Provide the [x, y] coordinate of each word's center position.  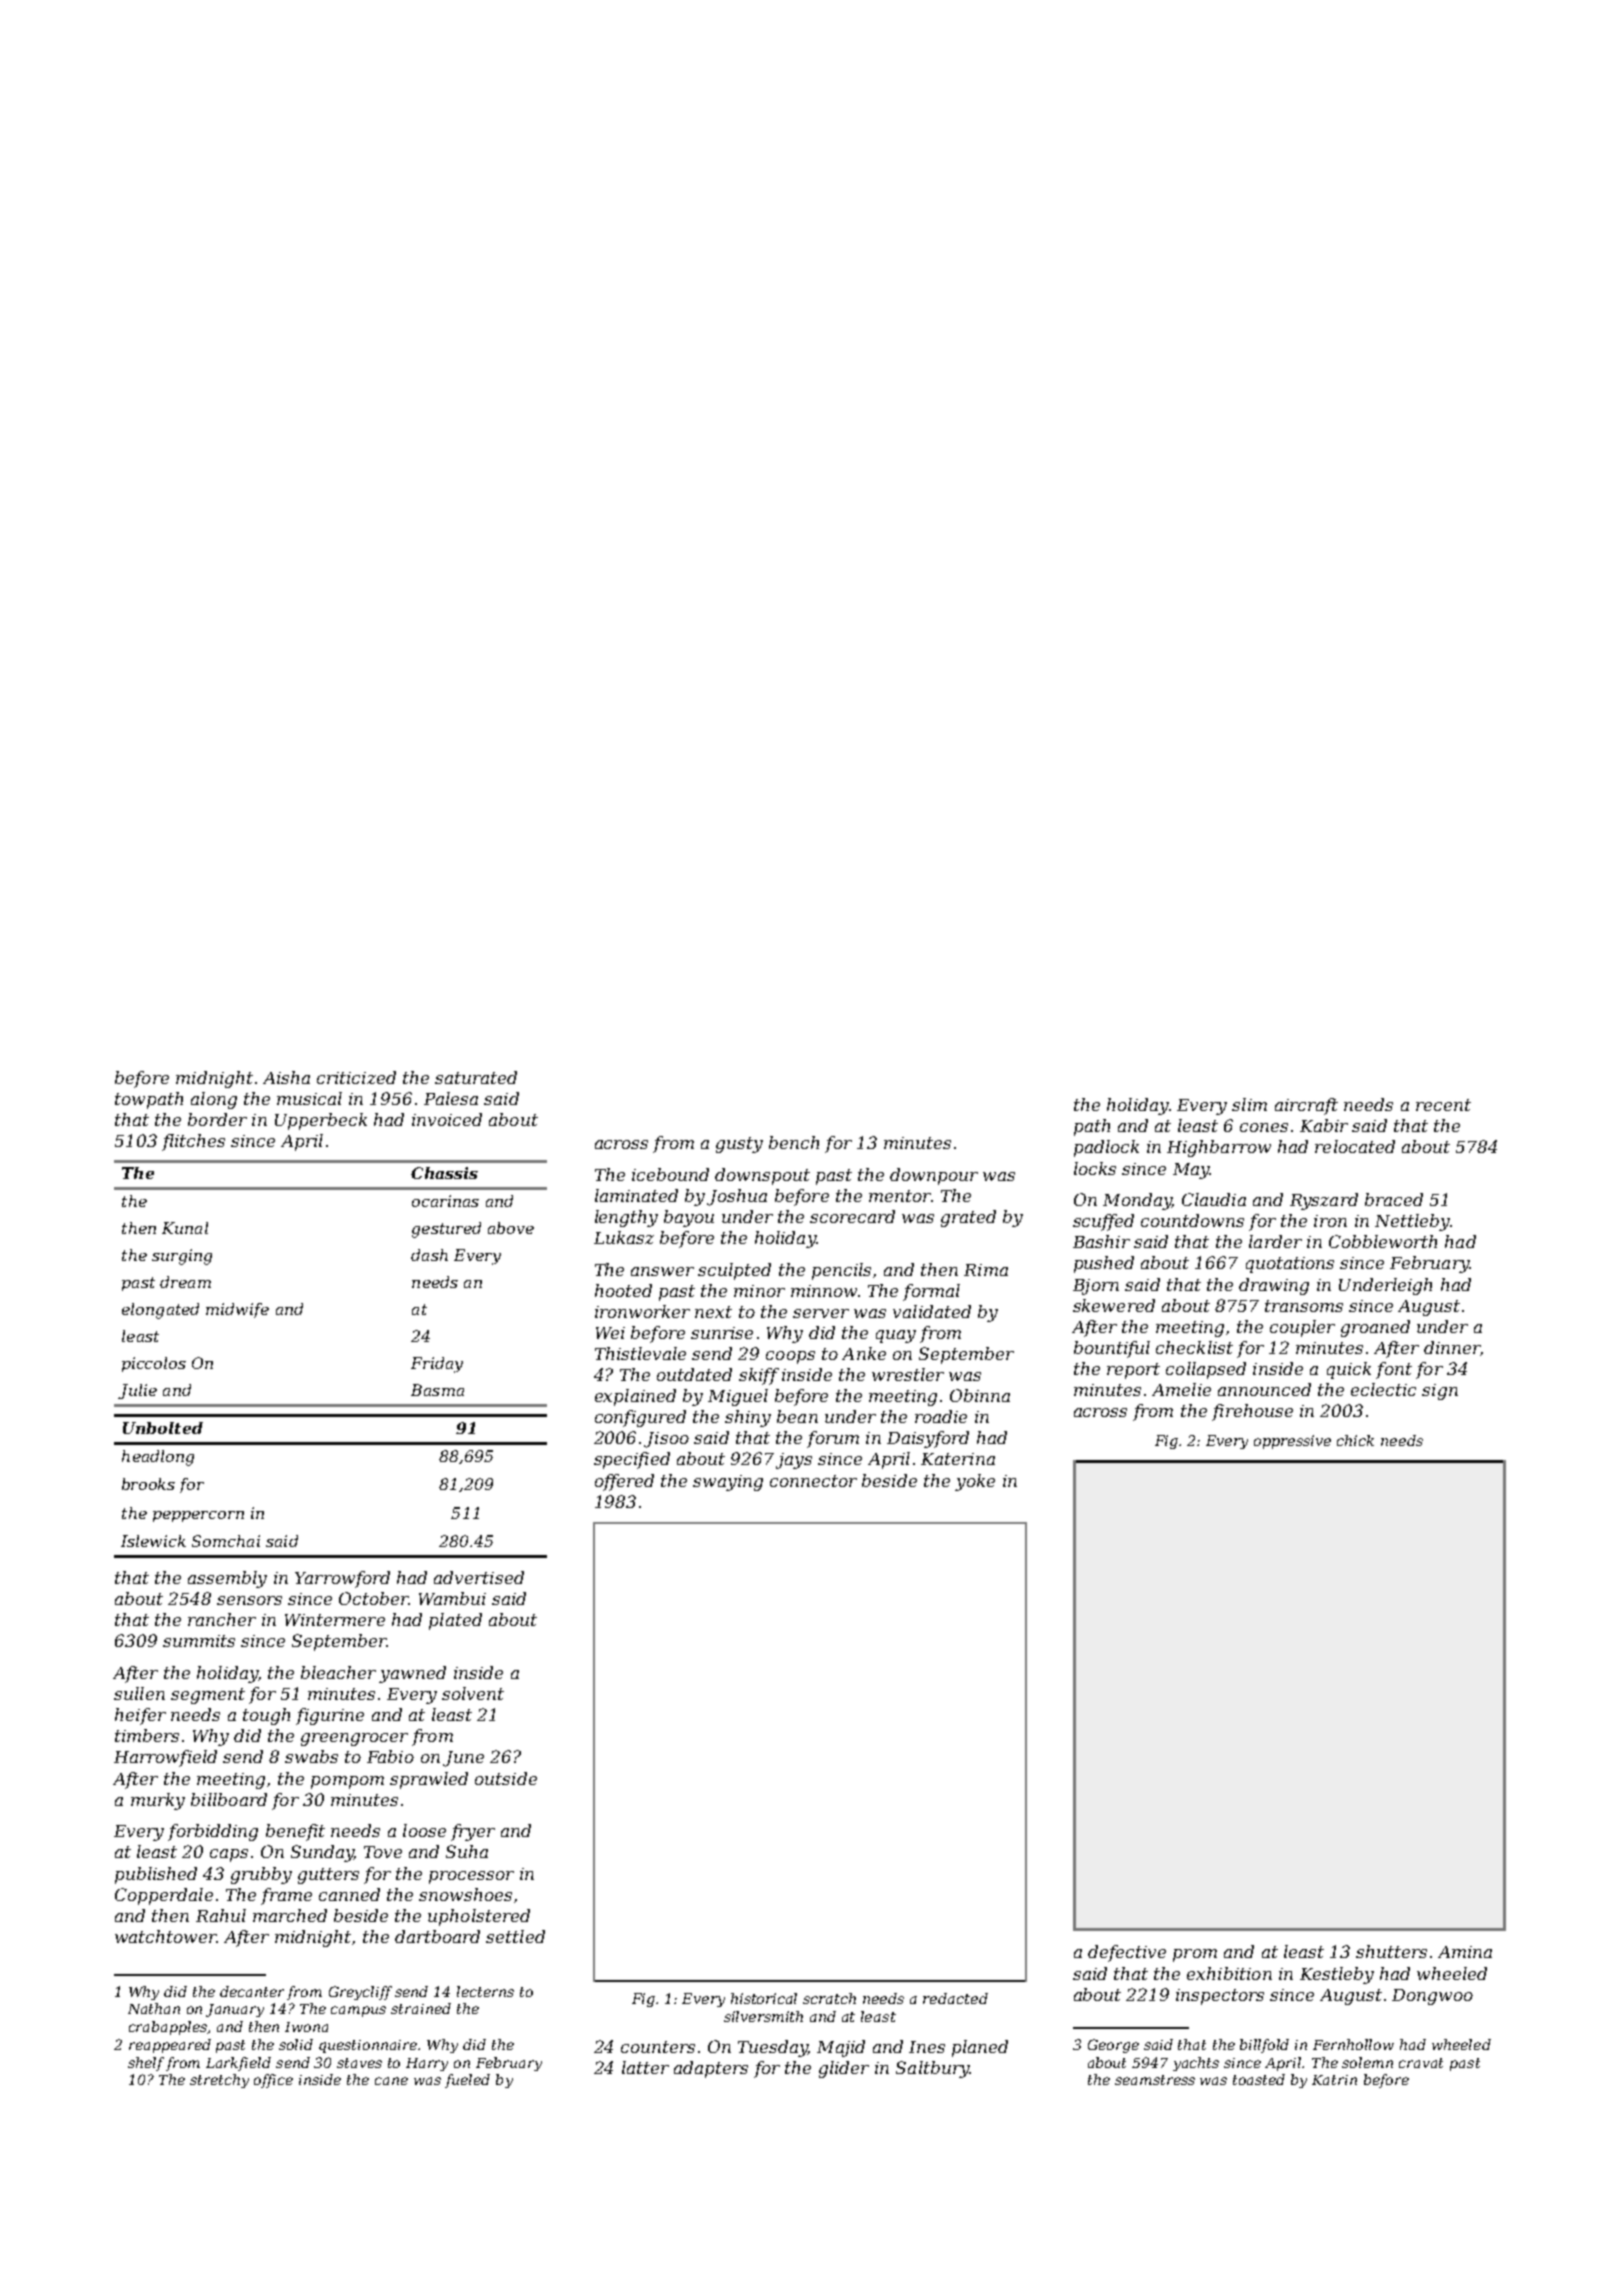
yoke [975, 1482]
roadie [941, 1416]
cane [391, 2081]
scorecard [852, 1216]
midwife [237, 1310]
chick [1355, 1440]
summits [199, 1641]
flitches [193, 1142]
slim [1249, 1104]
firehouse [1252, 1412]
